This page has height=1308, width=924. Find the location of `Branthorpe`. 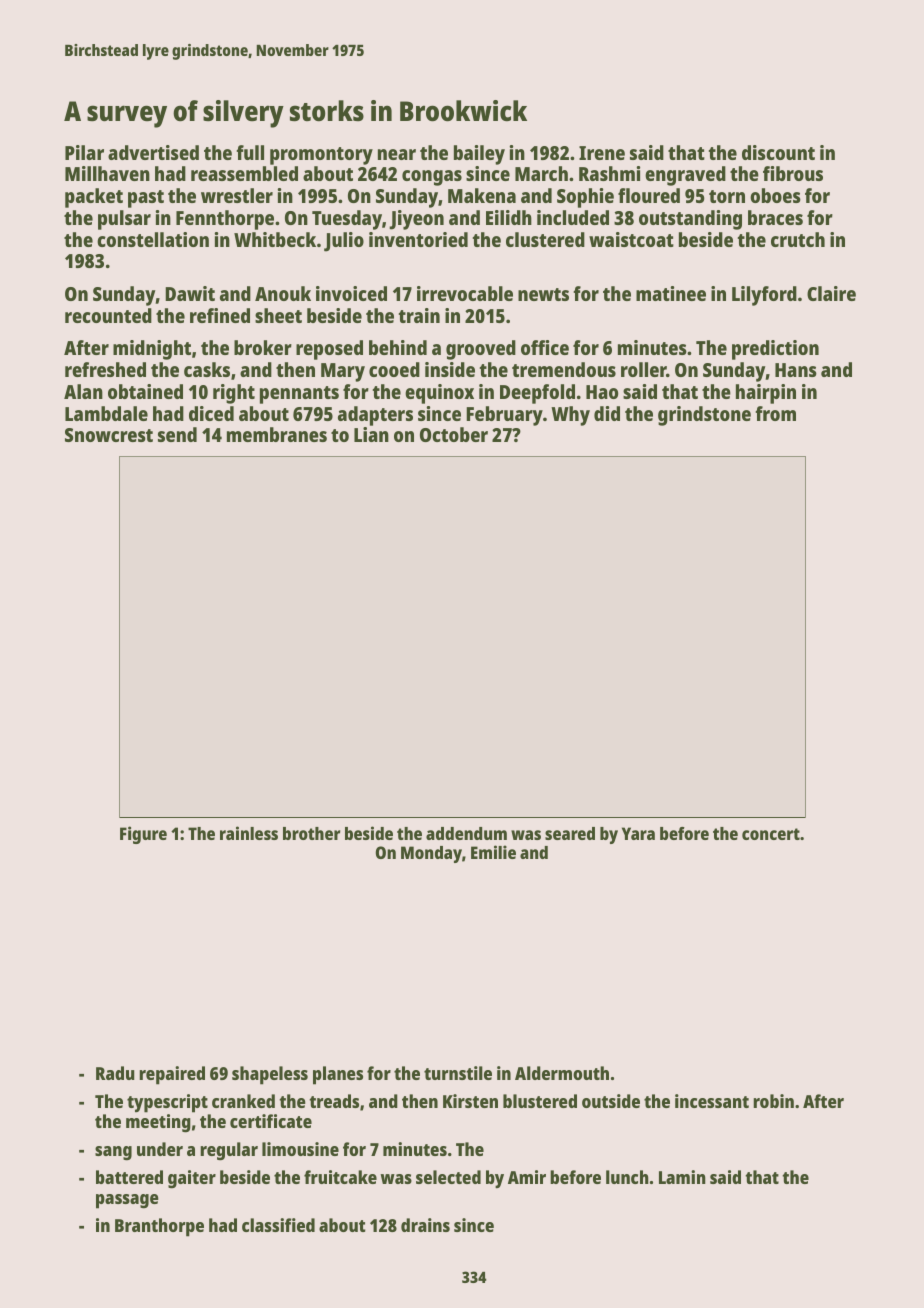

Branthorpe is located at coordinates (159, 1227).
